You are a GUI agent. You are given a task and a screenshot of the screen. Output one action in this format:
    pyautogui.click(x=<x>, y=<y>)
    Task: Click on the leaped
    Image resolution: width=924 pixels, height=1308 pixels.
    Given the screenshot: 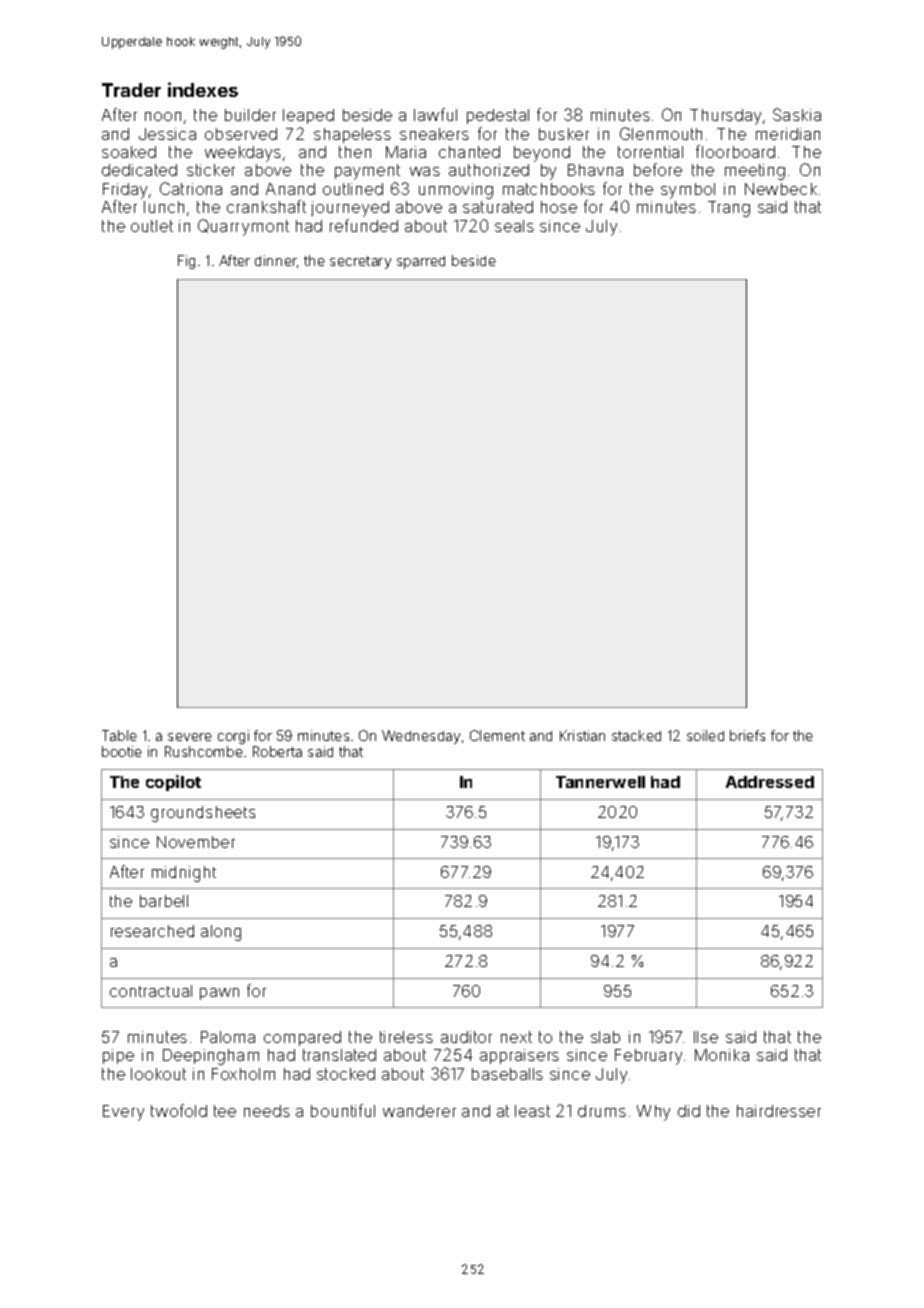 What is the action you would take?
    pyautogui.click(x=308, y=116)
